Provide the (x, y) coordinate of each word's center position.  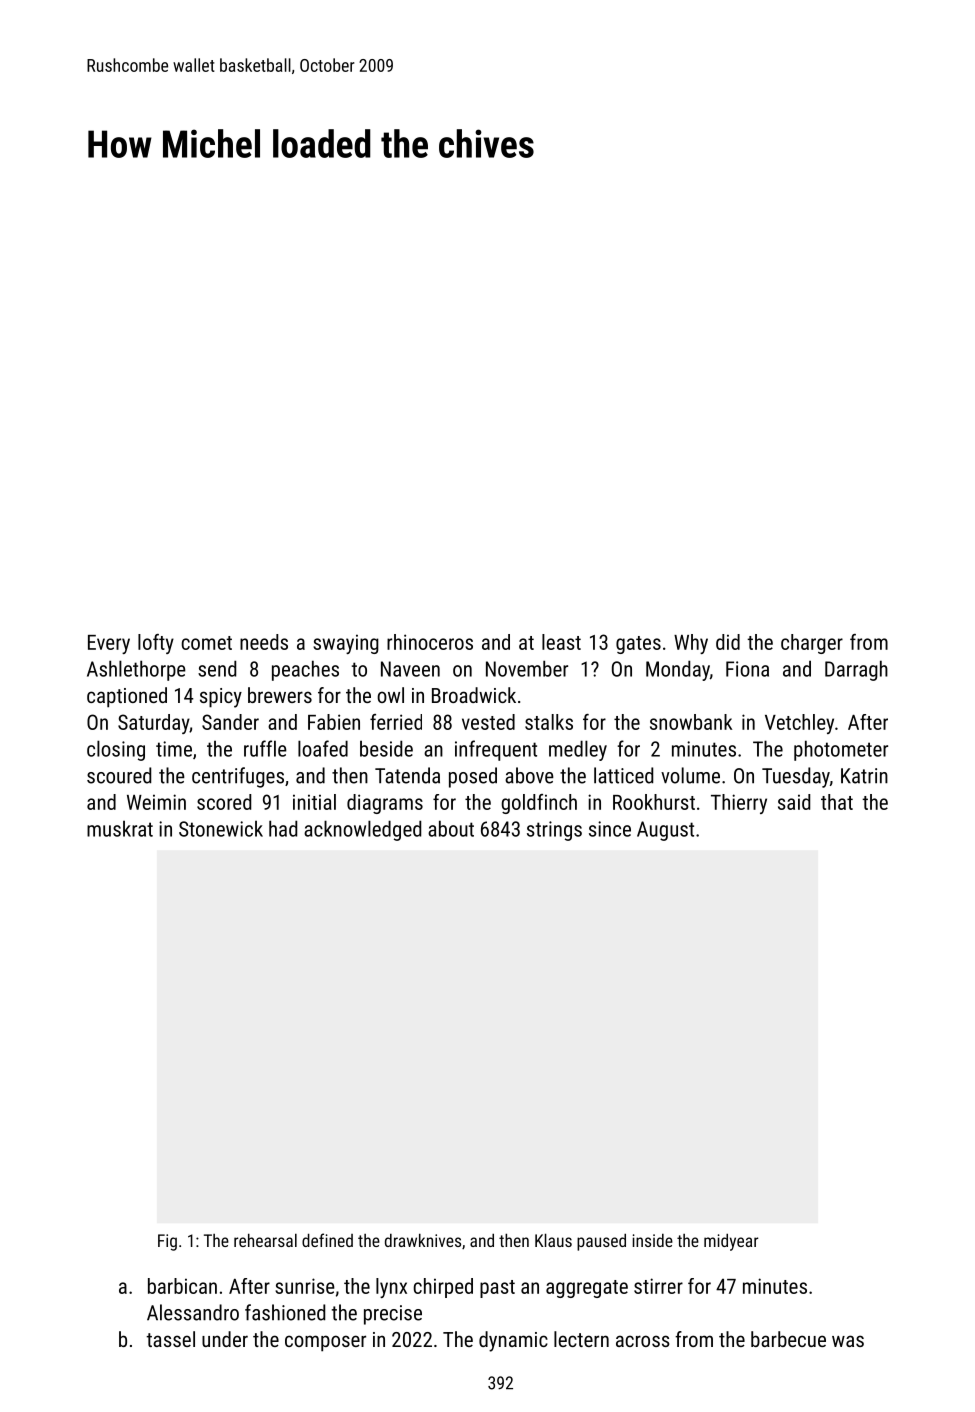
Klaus (553, 1240)
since (610, 829)
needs (264, 642)
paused (601, 1242)
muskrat (120, 828)
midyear (731, 1242)
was (848, 1341)
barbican (182, 1286)
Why (691, 644)
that (837, 802)
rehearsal (265, 1240)
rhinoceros (430, 642)
